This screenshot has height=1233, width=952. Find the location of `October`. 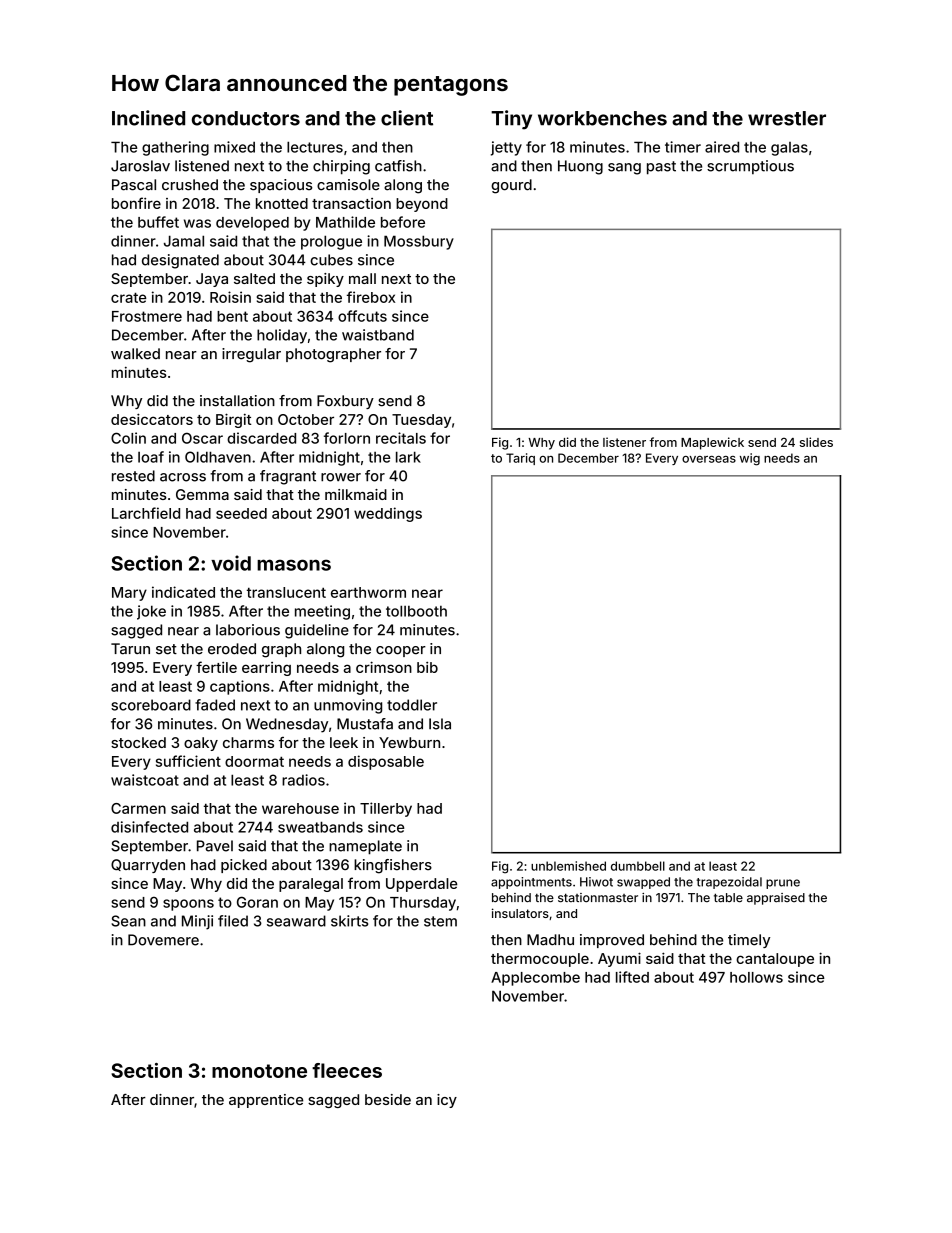

October is located at coordinates (306, 419).
